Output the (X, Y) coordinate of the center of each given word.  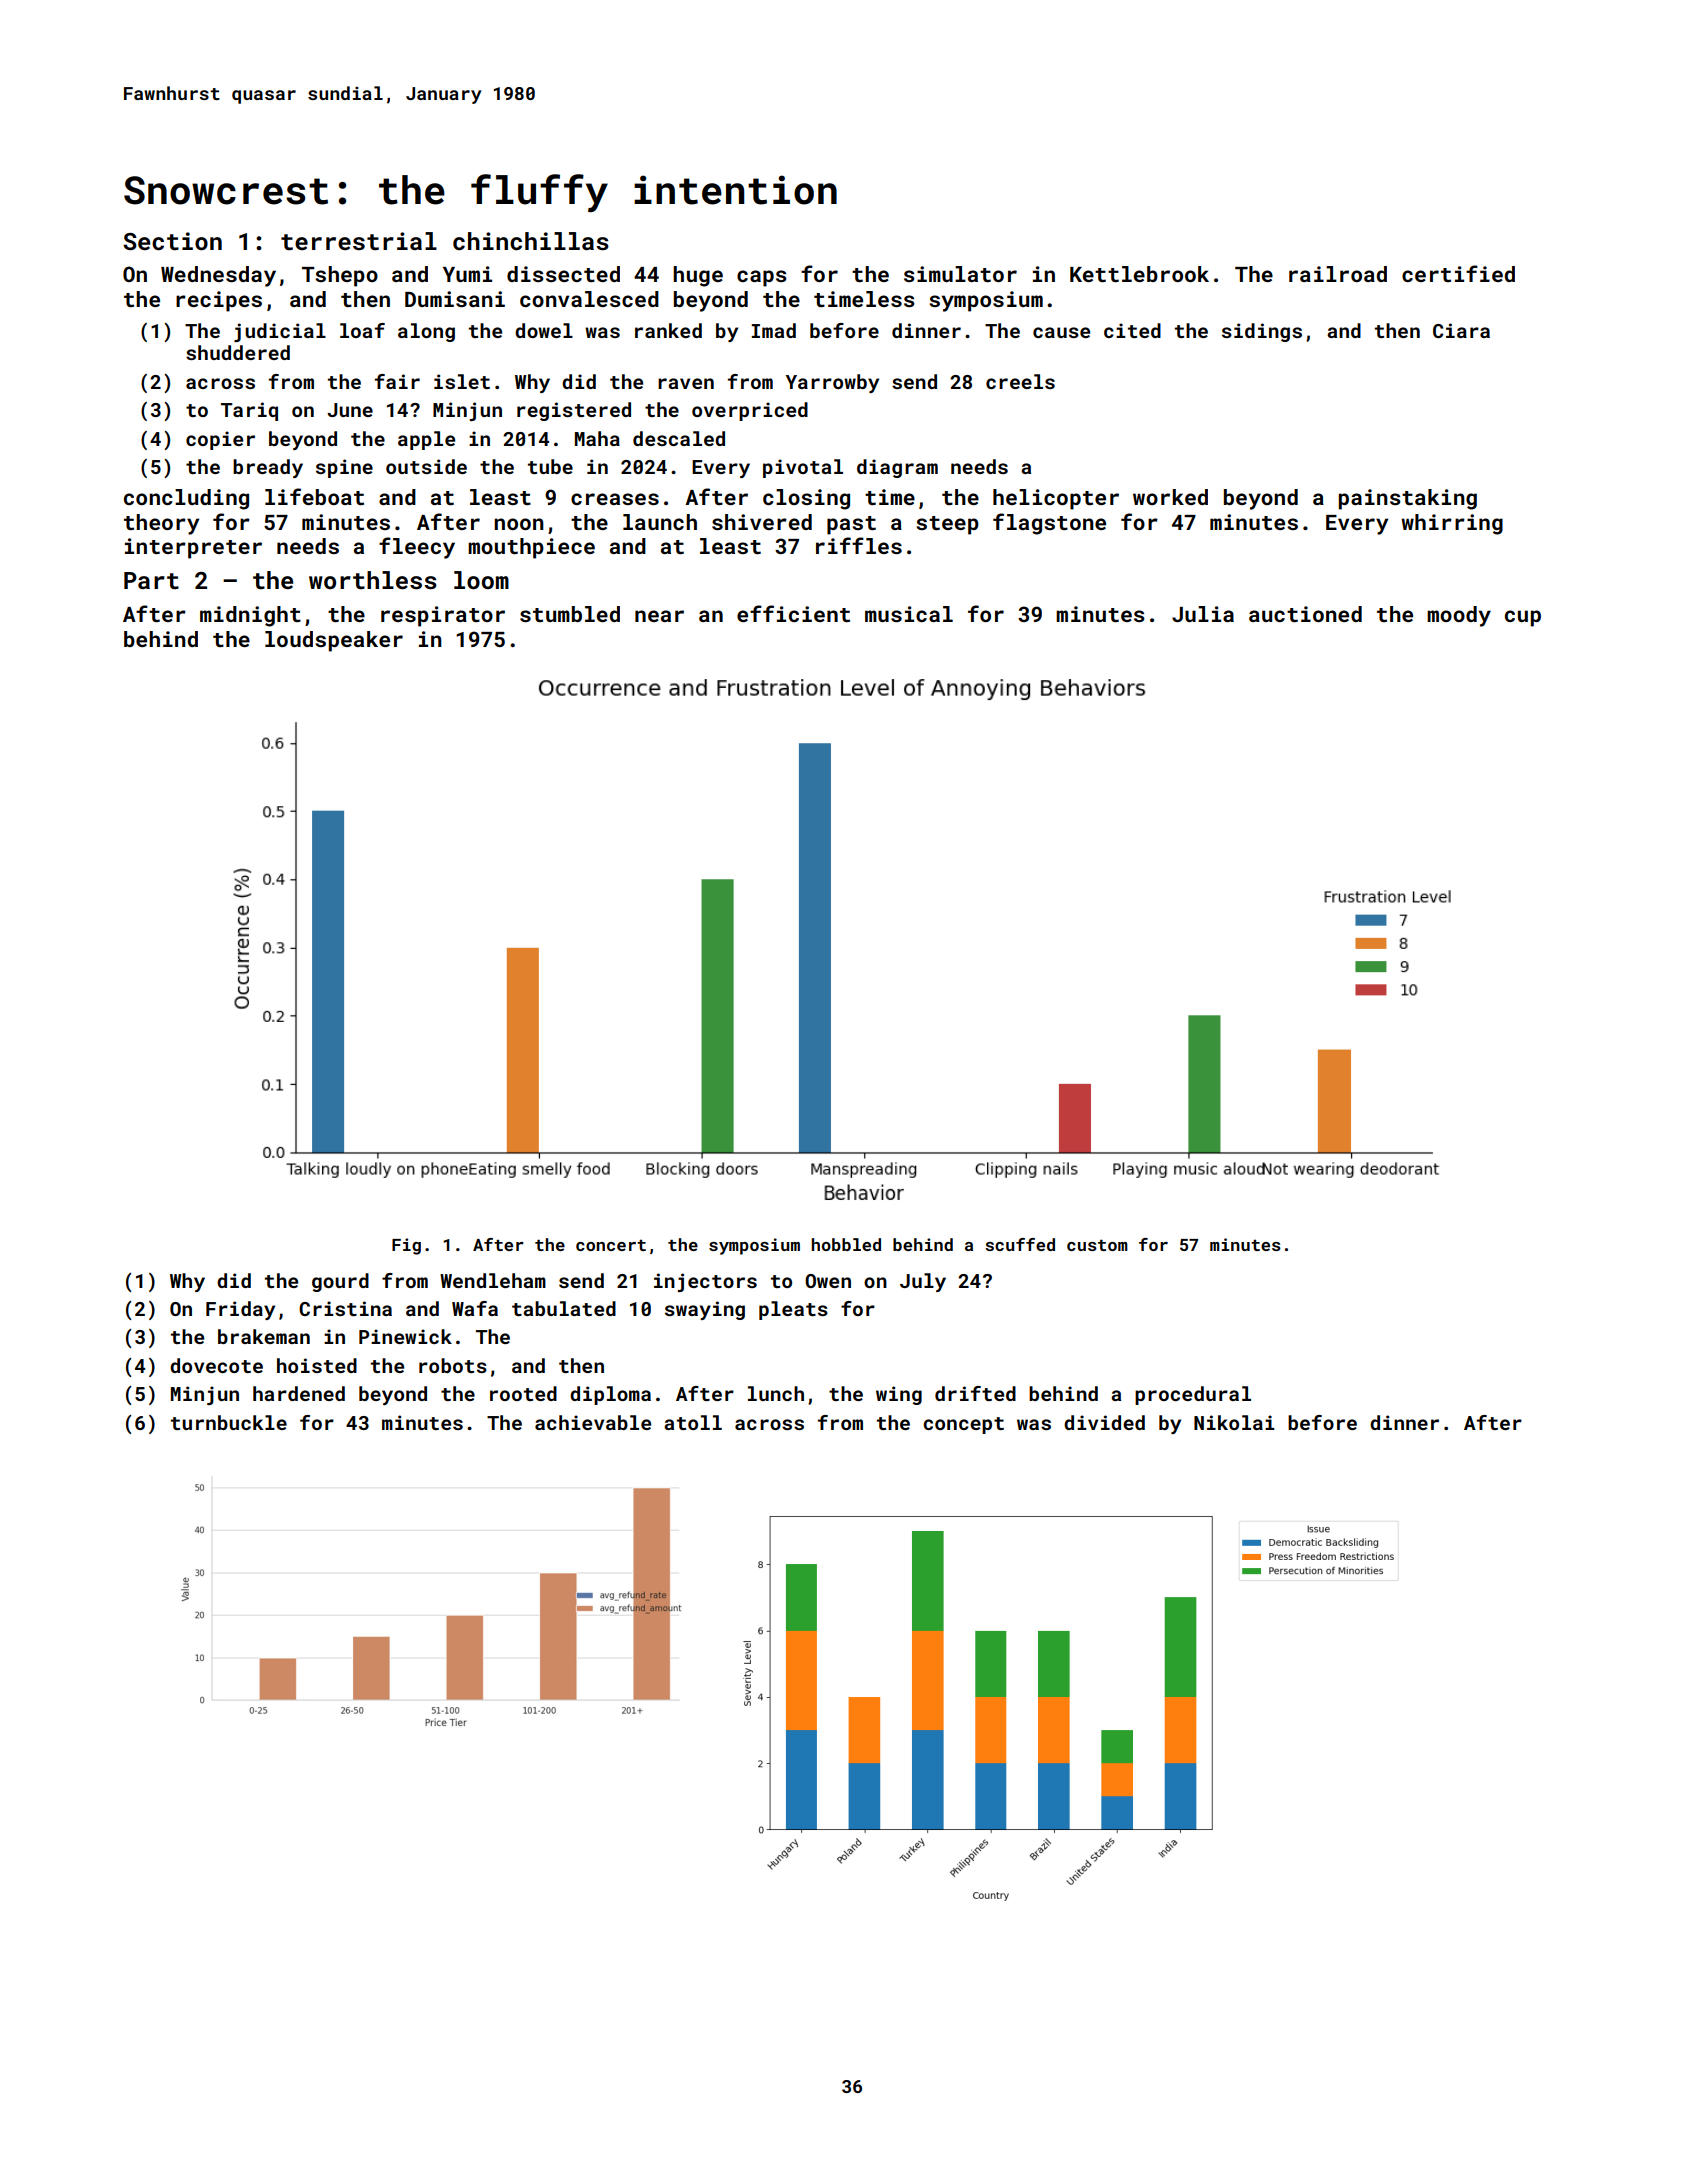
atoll (693, 1422)
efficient (793, 613)
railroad (1338, 274)
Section (172, 241)
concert (611, 1245)
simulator (960, 274)
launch (660, 522)
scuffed (1020, 1244)
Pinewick (405, 1336)
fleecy (417, 548)
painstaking (1408, 499)
